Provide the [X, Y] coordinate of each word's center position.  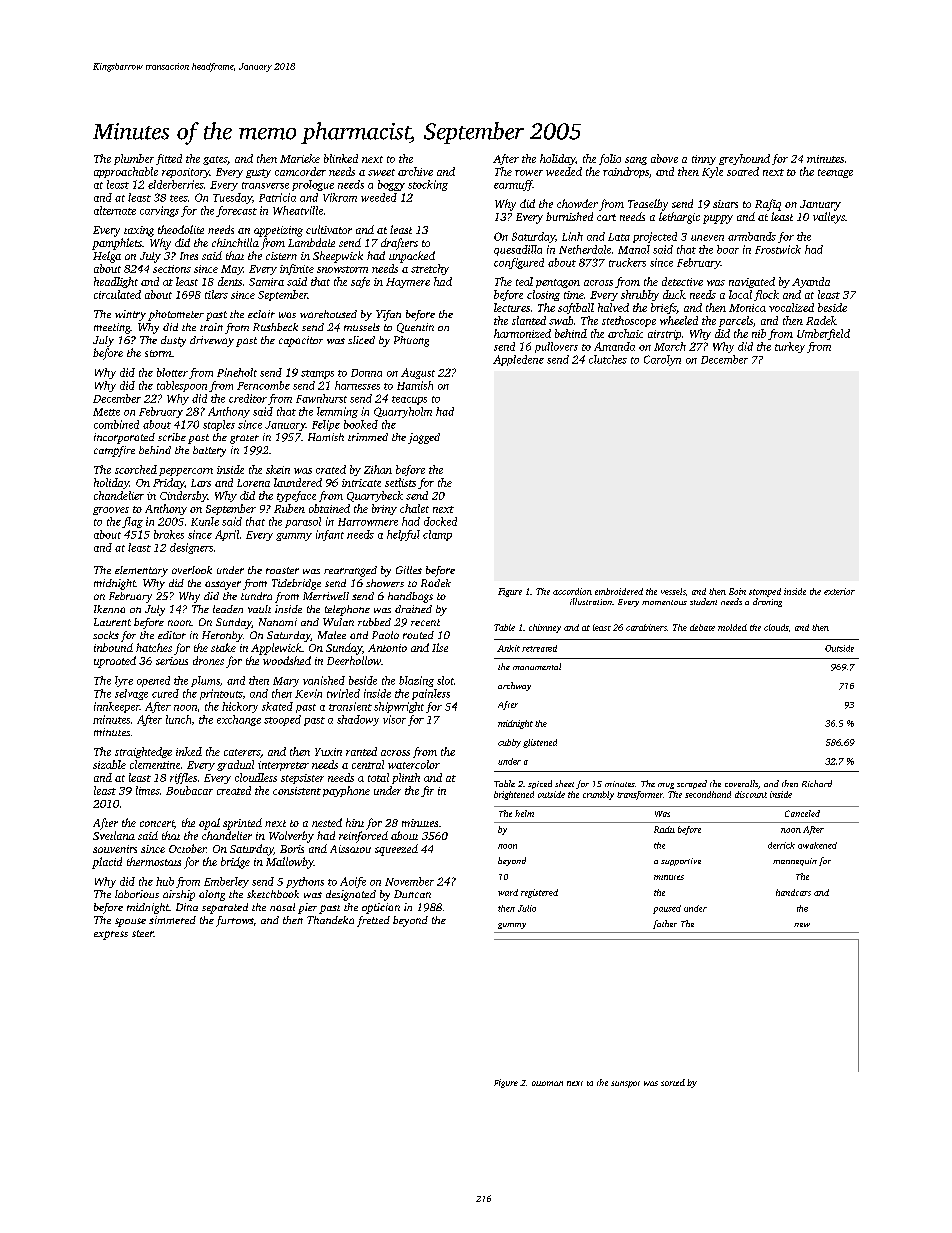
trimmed [368, 437]
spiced [540, 784]
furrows [234, 921]
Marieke [300, 158]
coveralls [741, 783]
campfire [114, 451]
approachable [126, 172]
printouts [221, 694]
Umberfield [823, 334]
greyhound [744, 159]
